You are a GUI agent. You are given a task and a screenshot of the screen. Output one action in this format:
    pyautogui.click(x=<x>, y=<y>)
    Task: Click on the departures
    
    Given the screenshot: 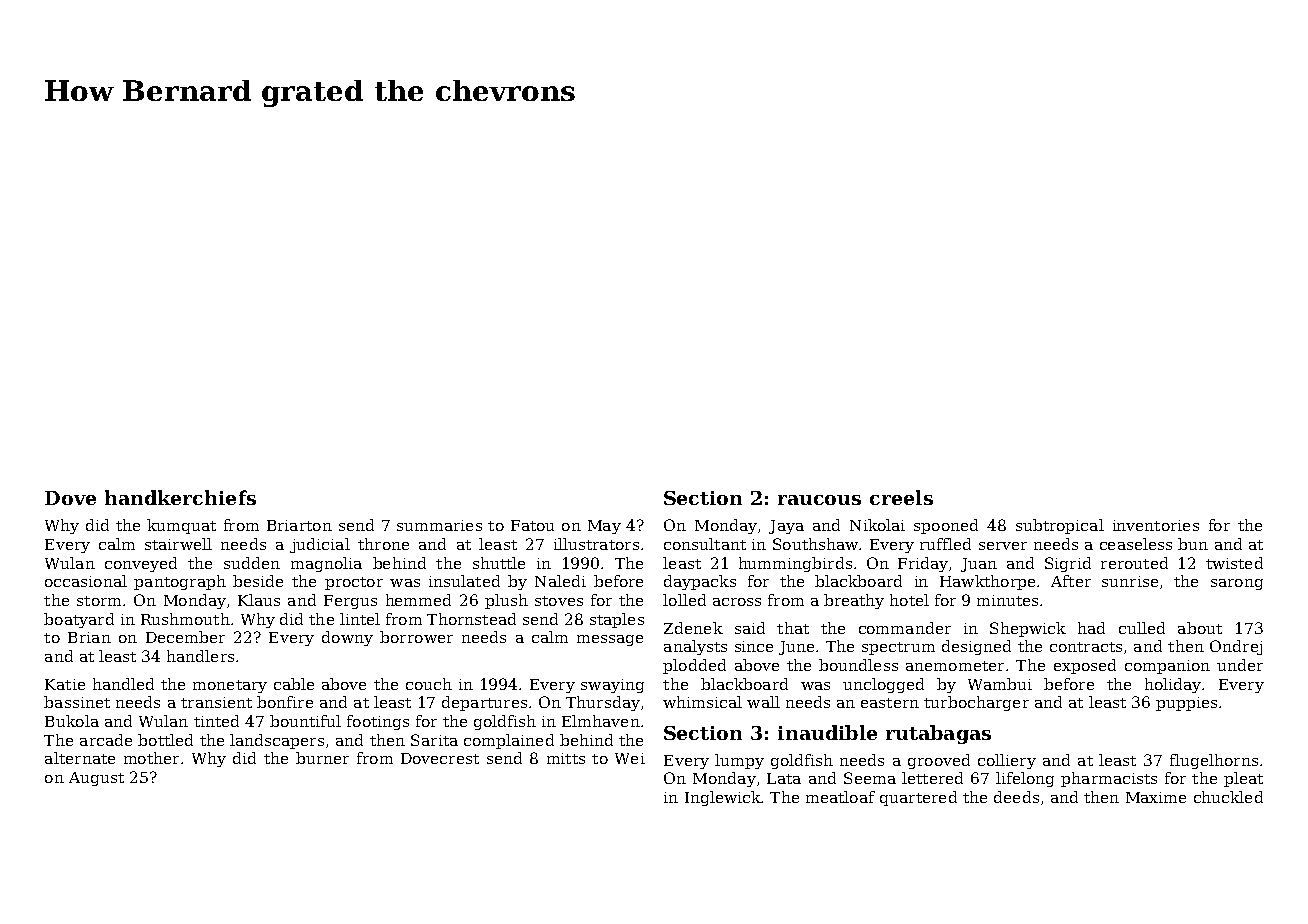 What is the action you would take?
    pyautogui.click(x=484, y=703)
